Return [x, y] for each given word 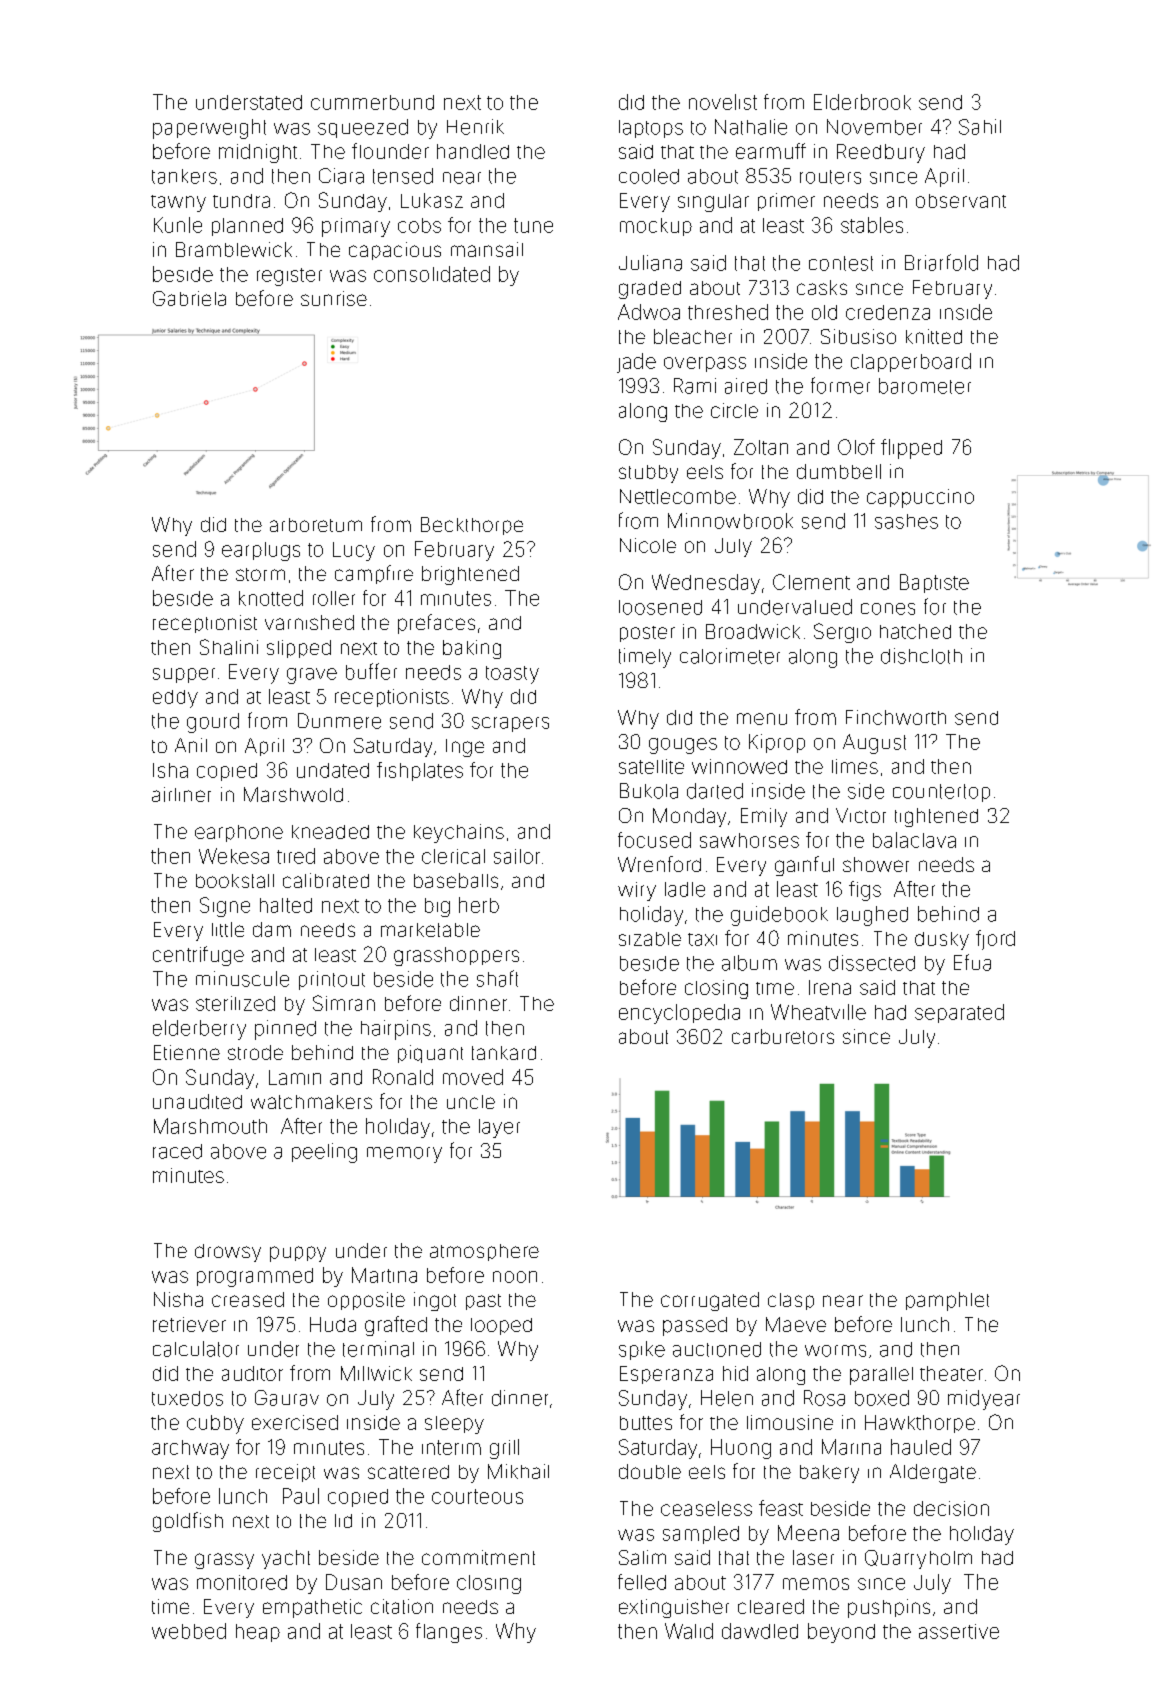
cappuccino [920, 498]
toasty [512, 675]
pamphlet [947, 1301]
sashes [906, 521]
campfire [374, 574]
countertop [941, 793]
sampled [701, 1535]
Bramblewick [234, 249]
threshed [728, 312]
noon [515, 1277]
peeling [324, 1153]
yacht [286, 1559]
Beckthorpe [472, 526]
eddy [175, 699]
